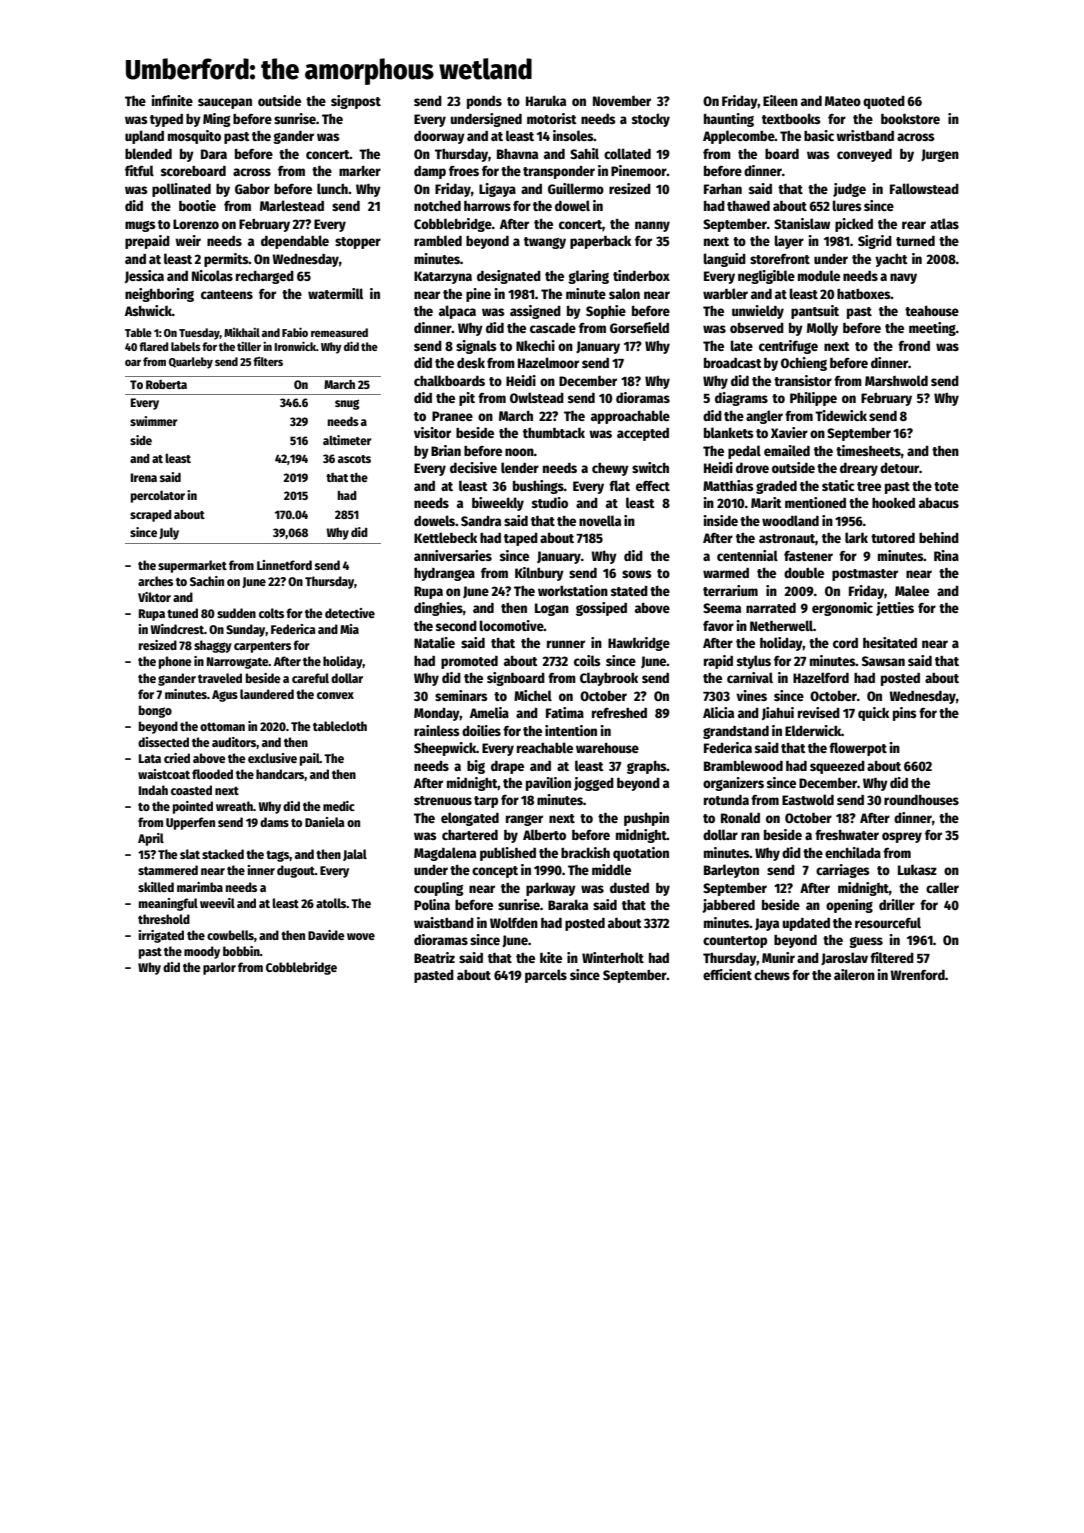 The height and width of the image is (1533, 1084). Describe the element at coordinates (153, 421) in the image. I see `swimmer` at that location.
